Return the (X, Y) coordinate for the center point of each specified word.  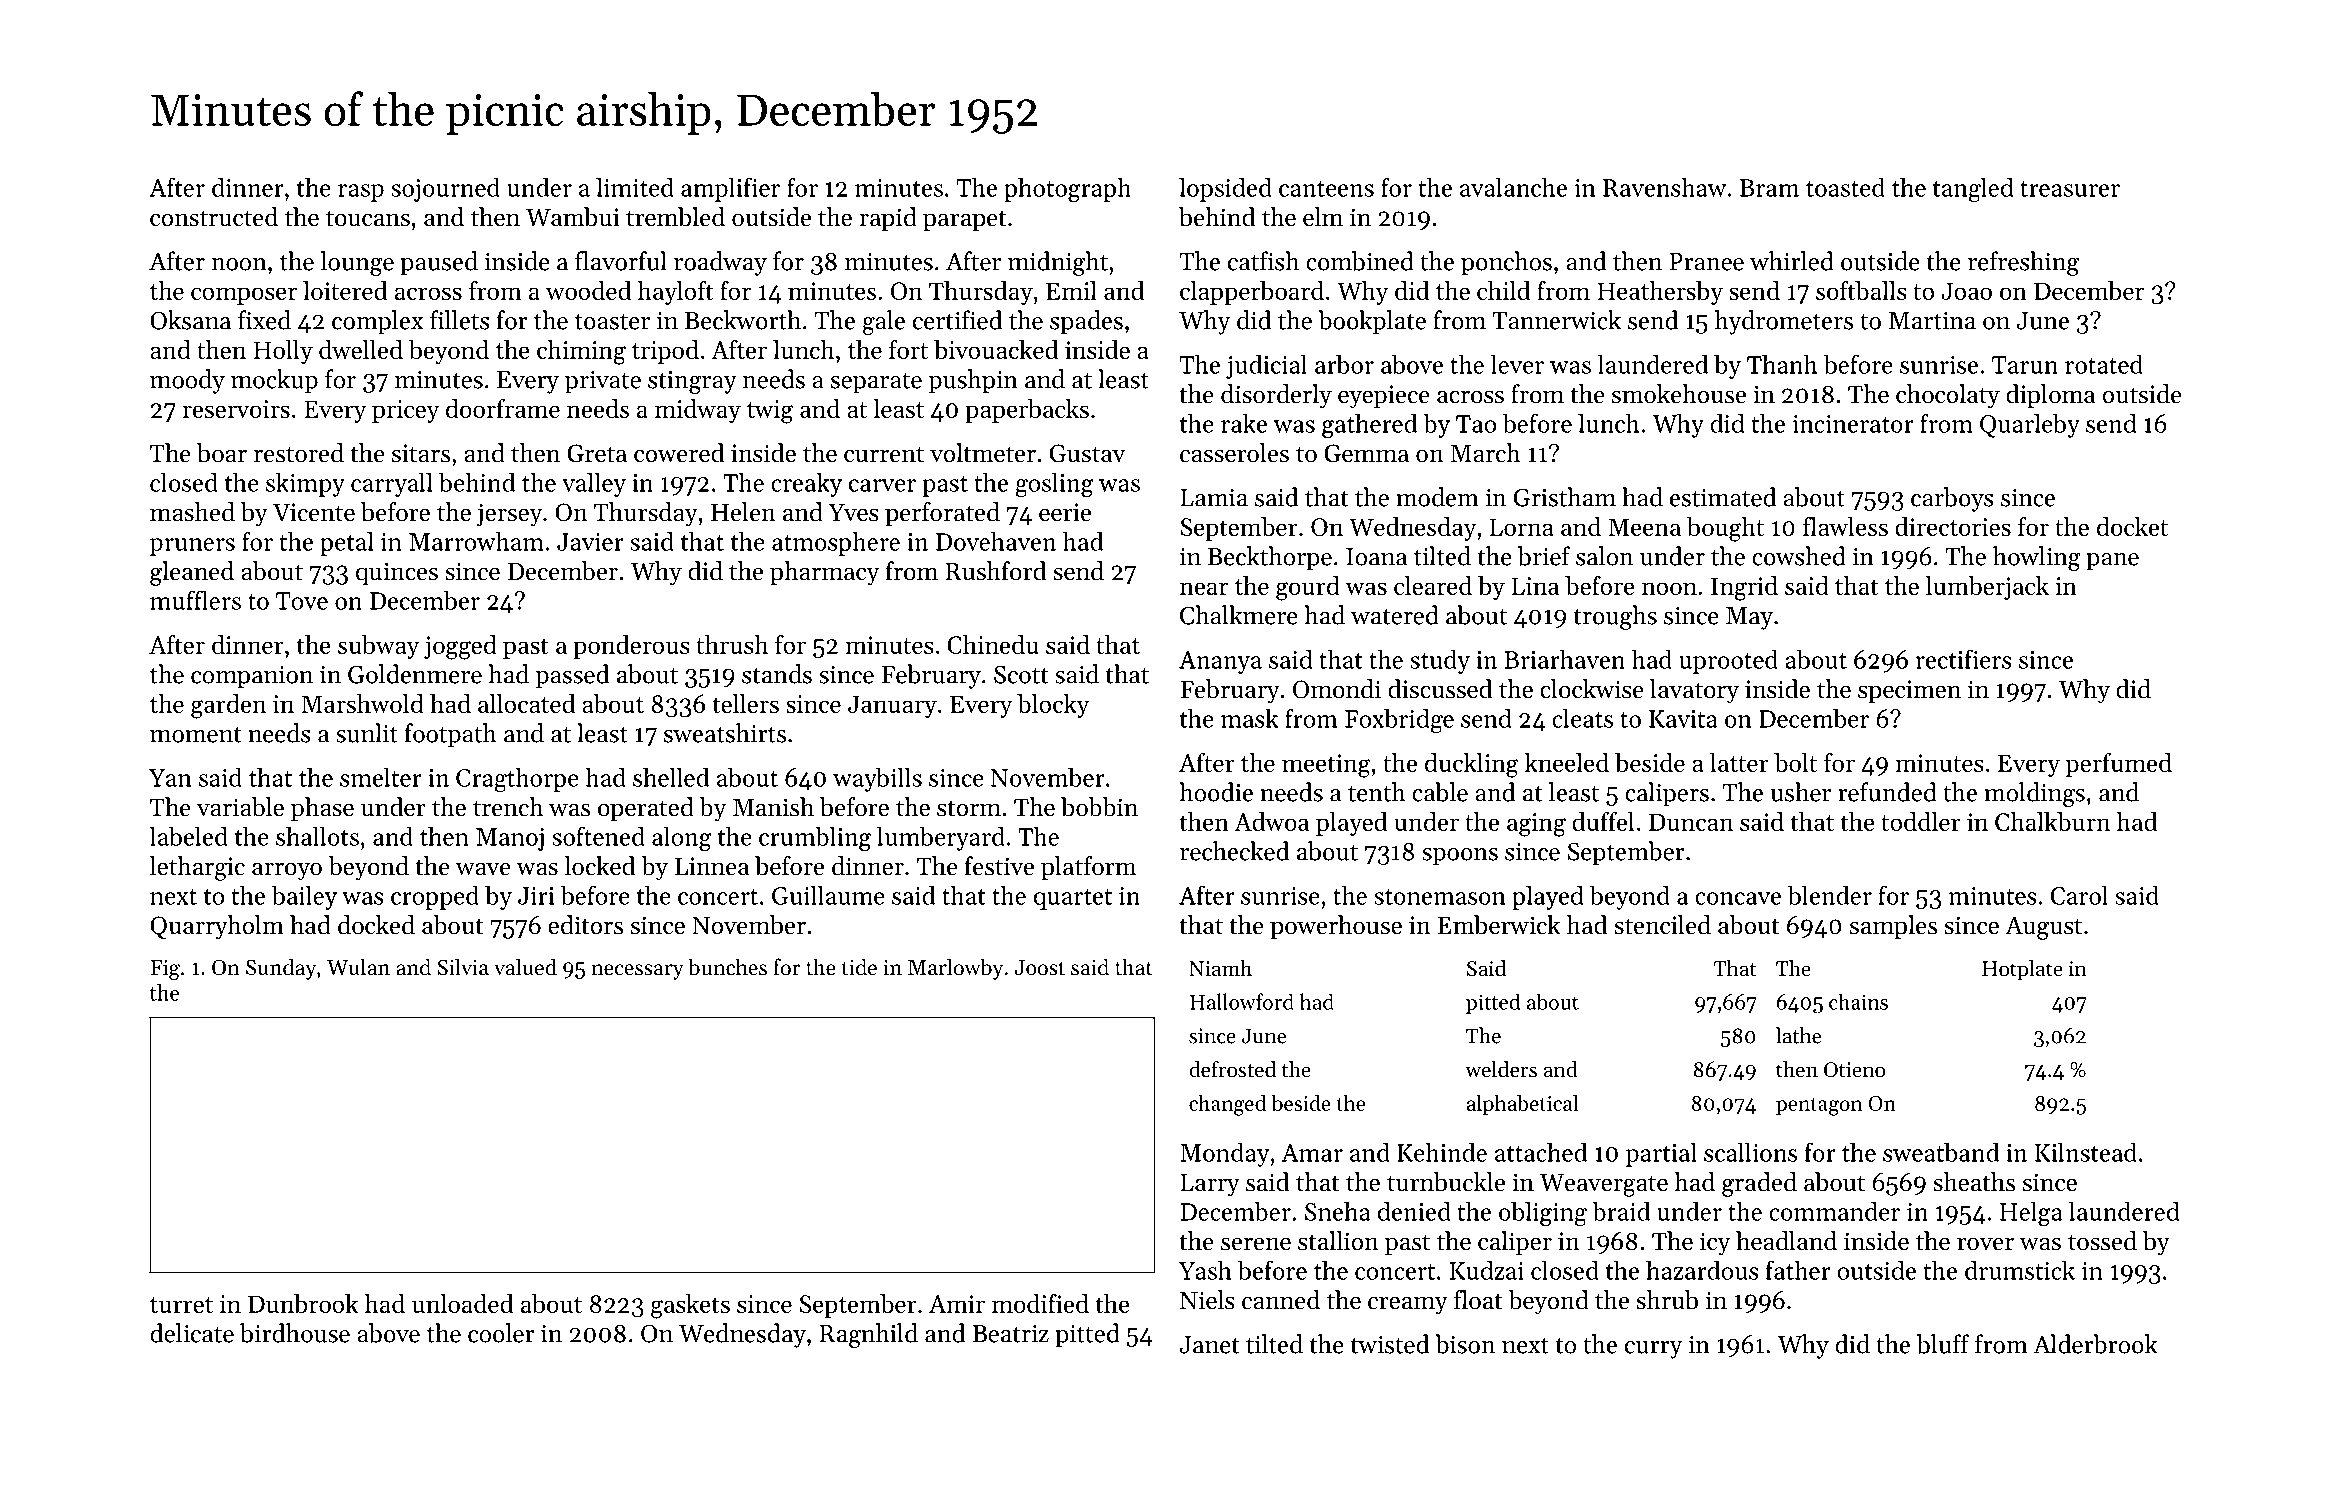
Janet (1210, 1345)
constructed (214, 217)
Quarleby (2030, 425)
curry (1653, 1350)
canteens (1326, 189)
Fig (165, 970)
